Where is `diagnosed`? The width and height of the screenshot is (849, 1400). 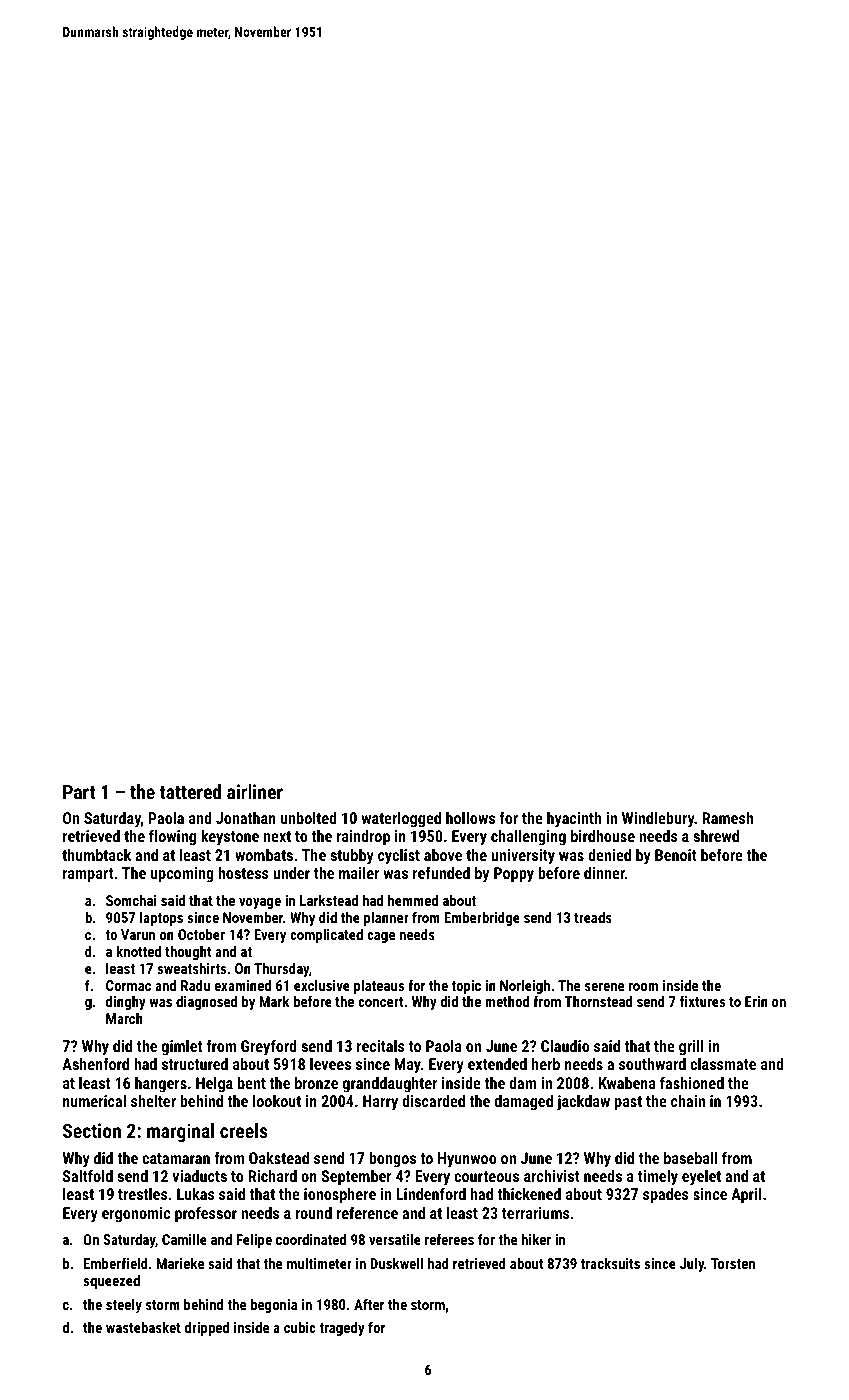
diagnosed is located at coordinates (206, 1002).
